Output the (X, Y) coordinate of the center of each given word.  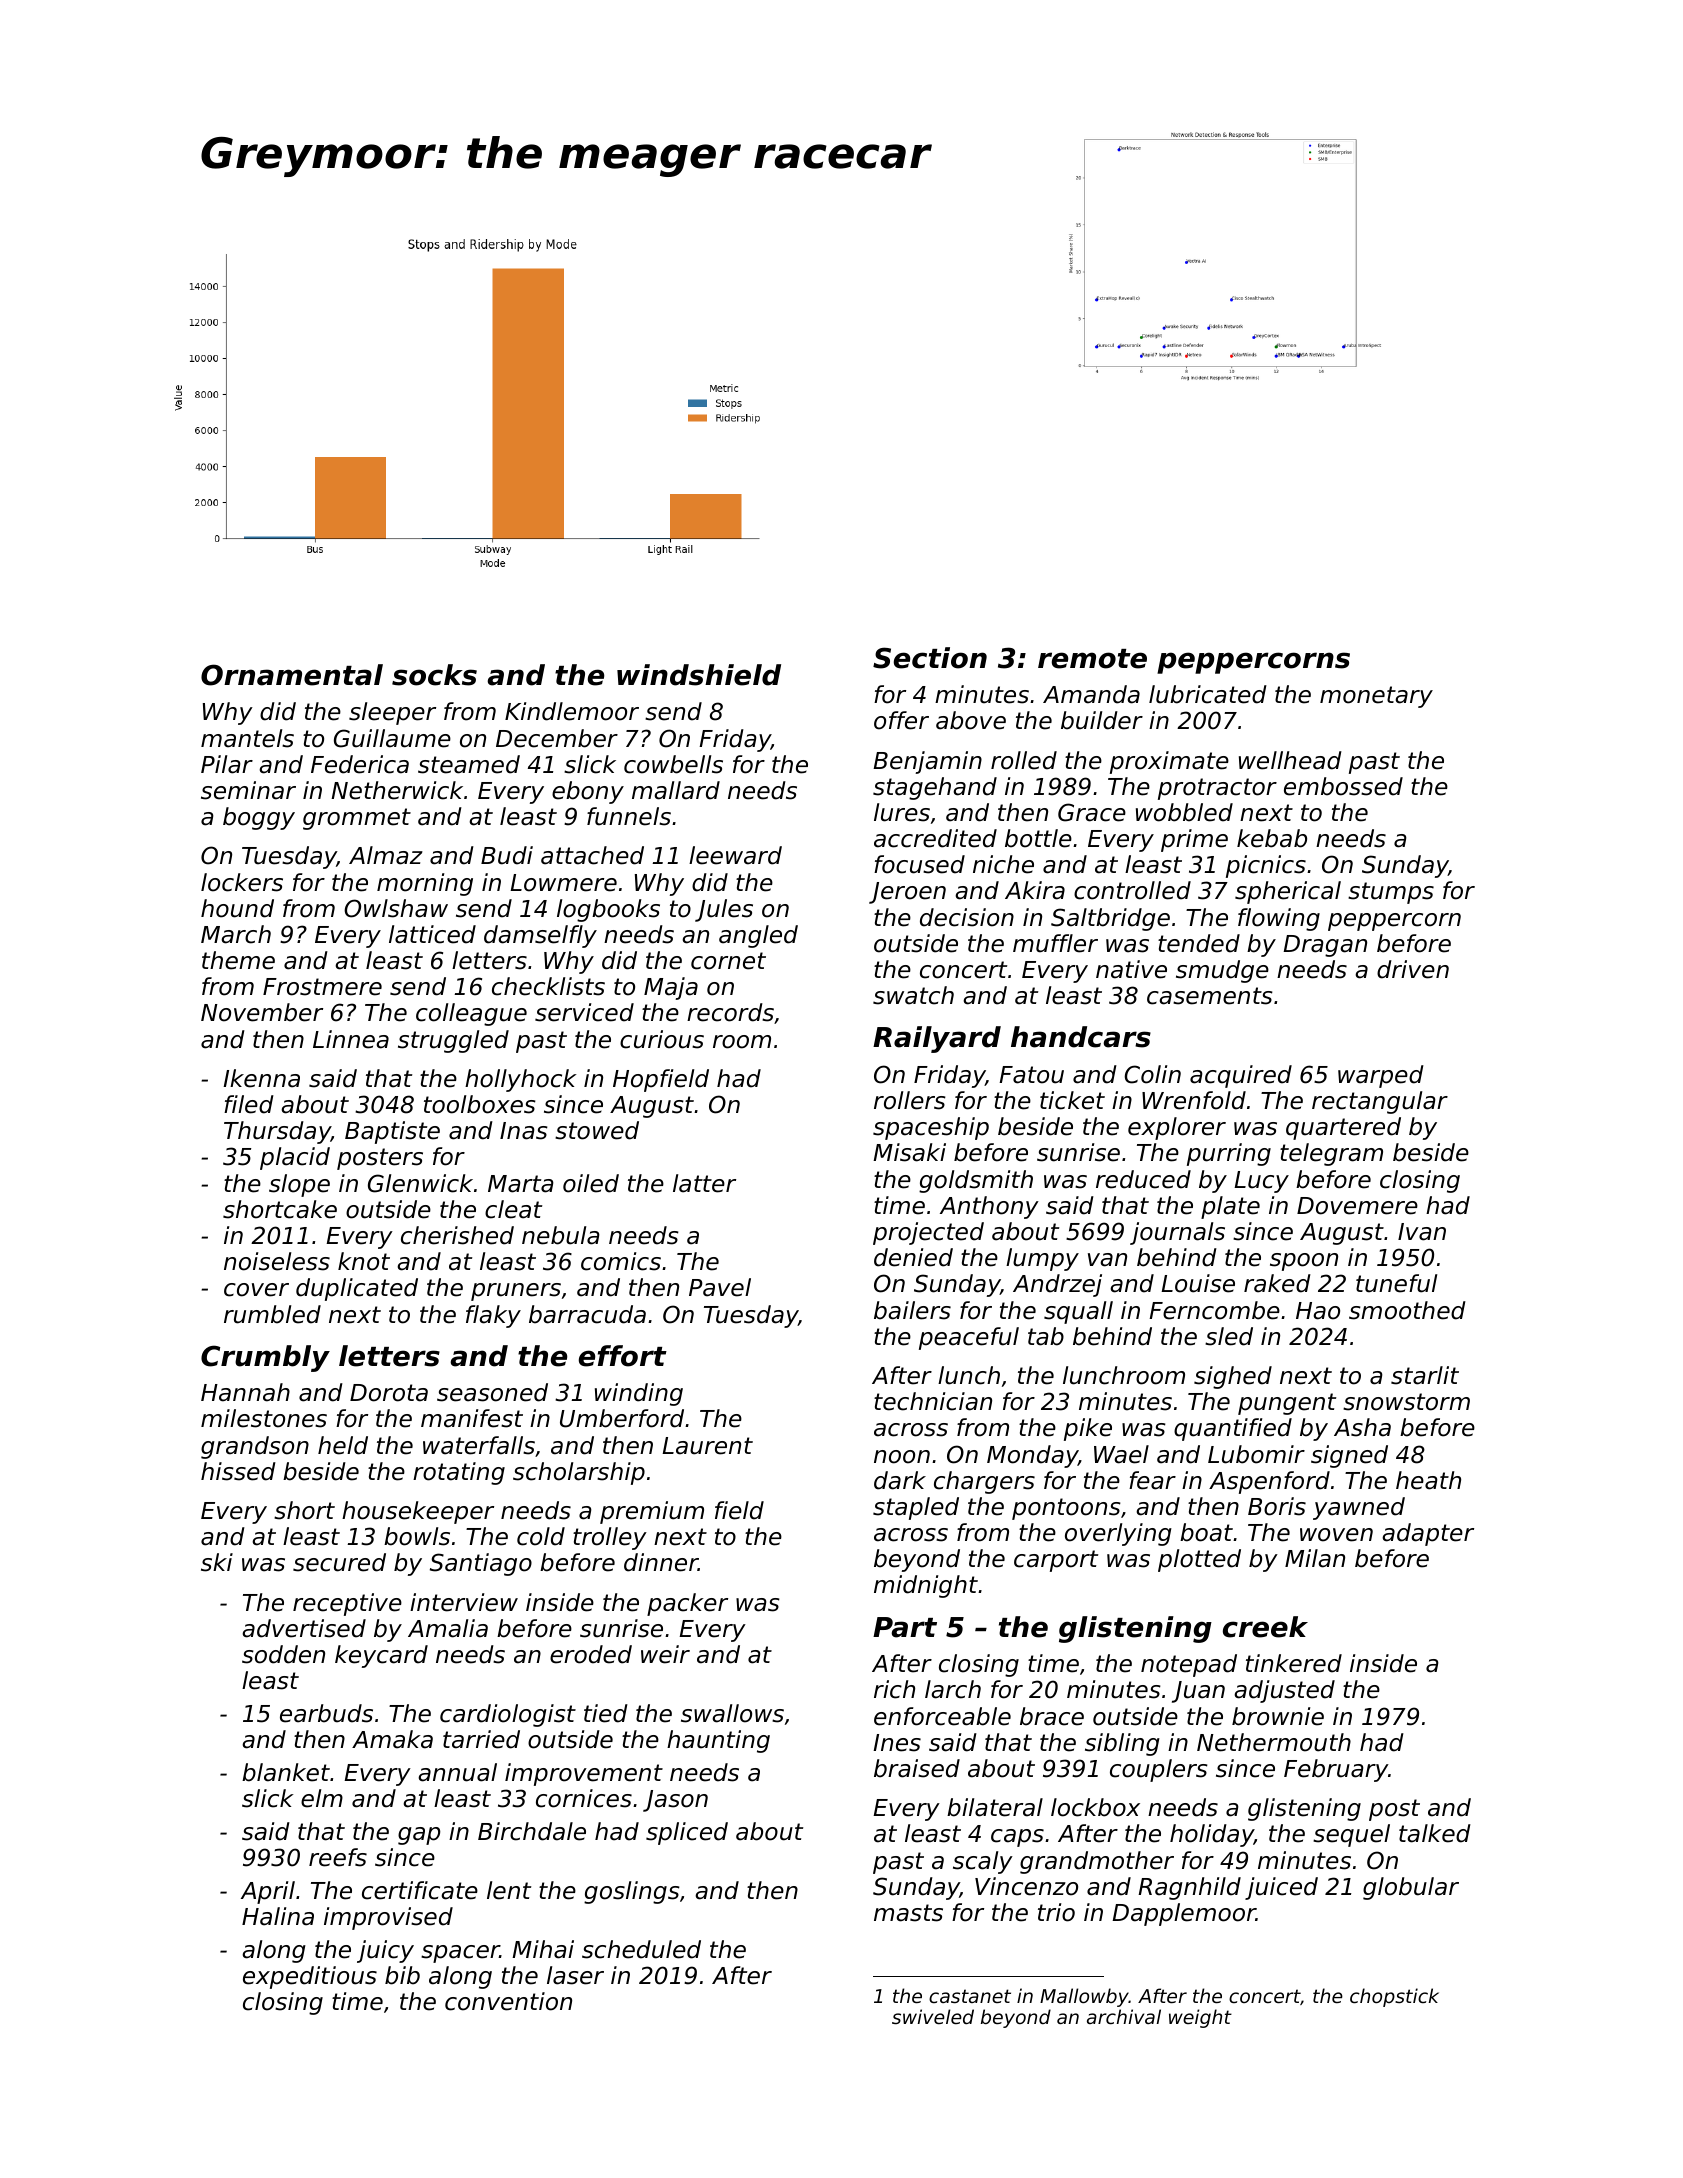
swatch (913, 995)
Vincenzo (1026, 1886)
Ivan (1422, 1232)
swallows (732, 1713)
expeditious (310, 1977)
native (1131, 969)
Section (930, 658)
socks (434, 675)
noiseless (277, 1261)
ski (217, 1562)
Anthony (989, 1207)
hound (237, 908)
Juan (1198, 1692)
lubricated (1208, 694)
